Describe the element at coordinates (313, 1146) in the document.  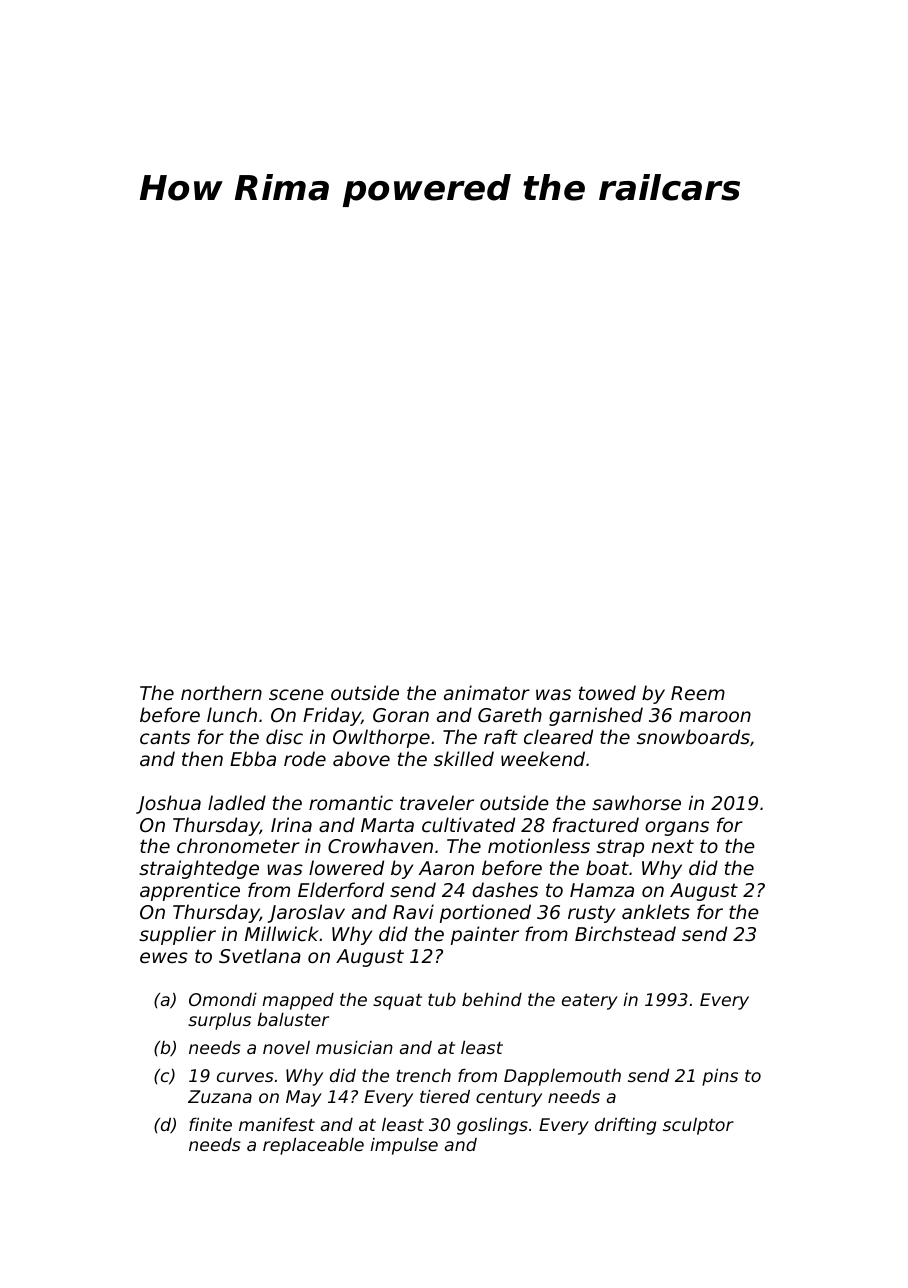
I see `replaceable` at that location.
